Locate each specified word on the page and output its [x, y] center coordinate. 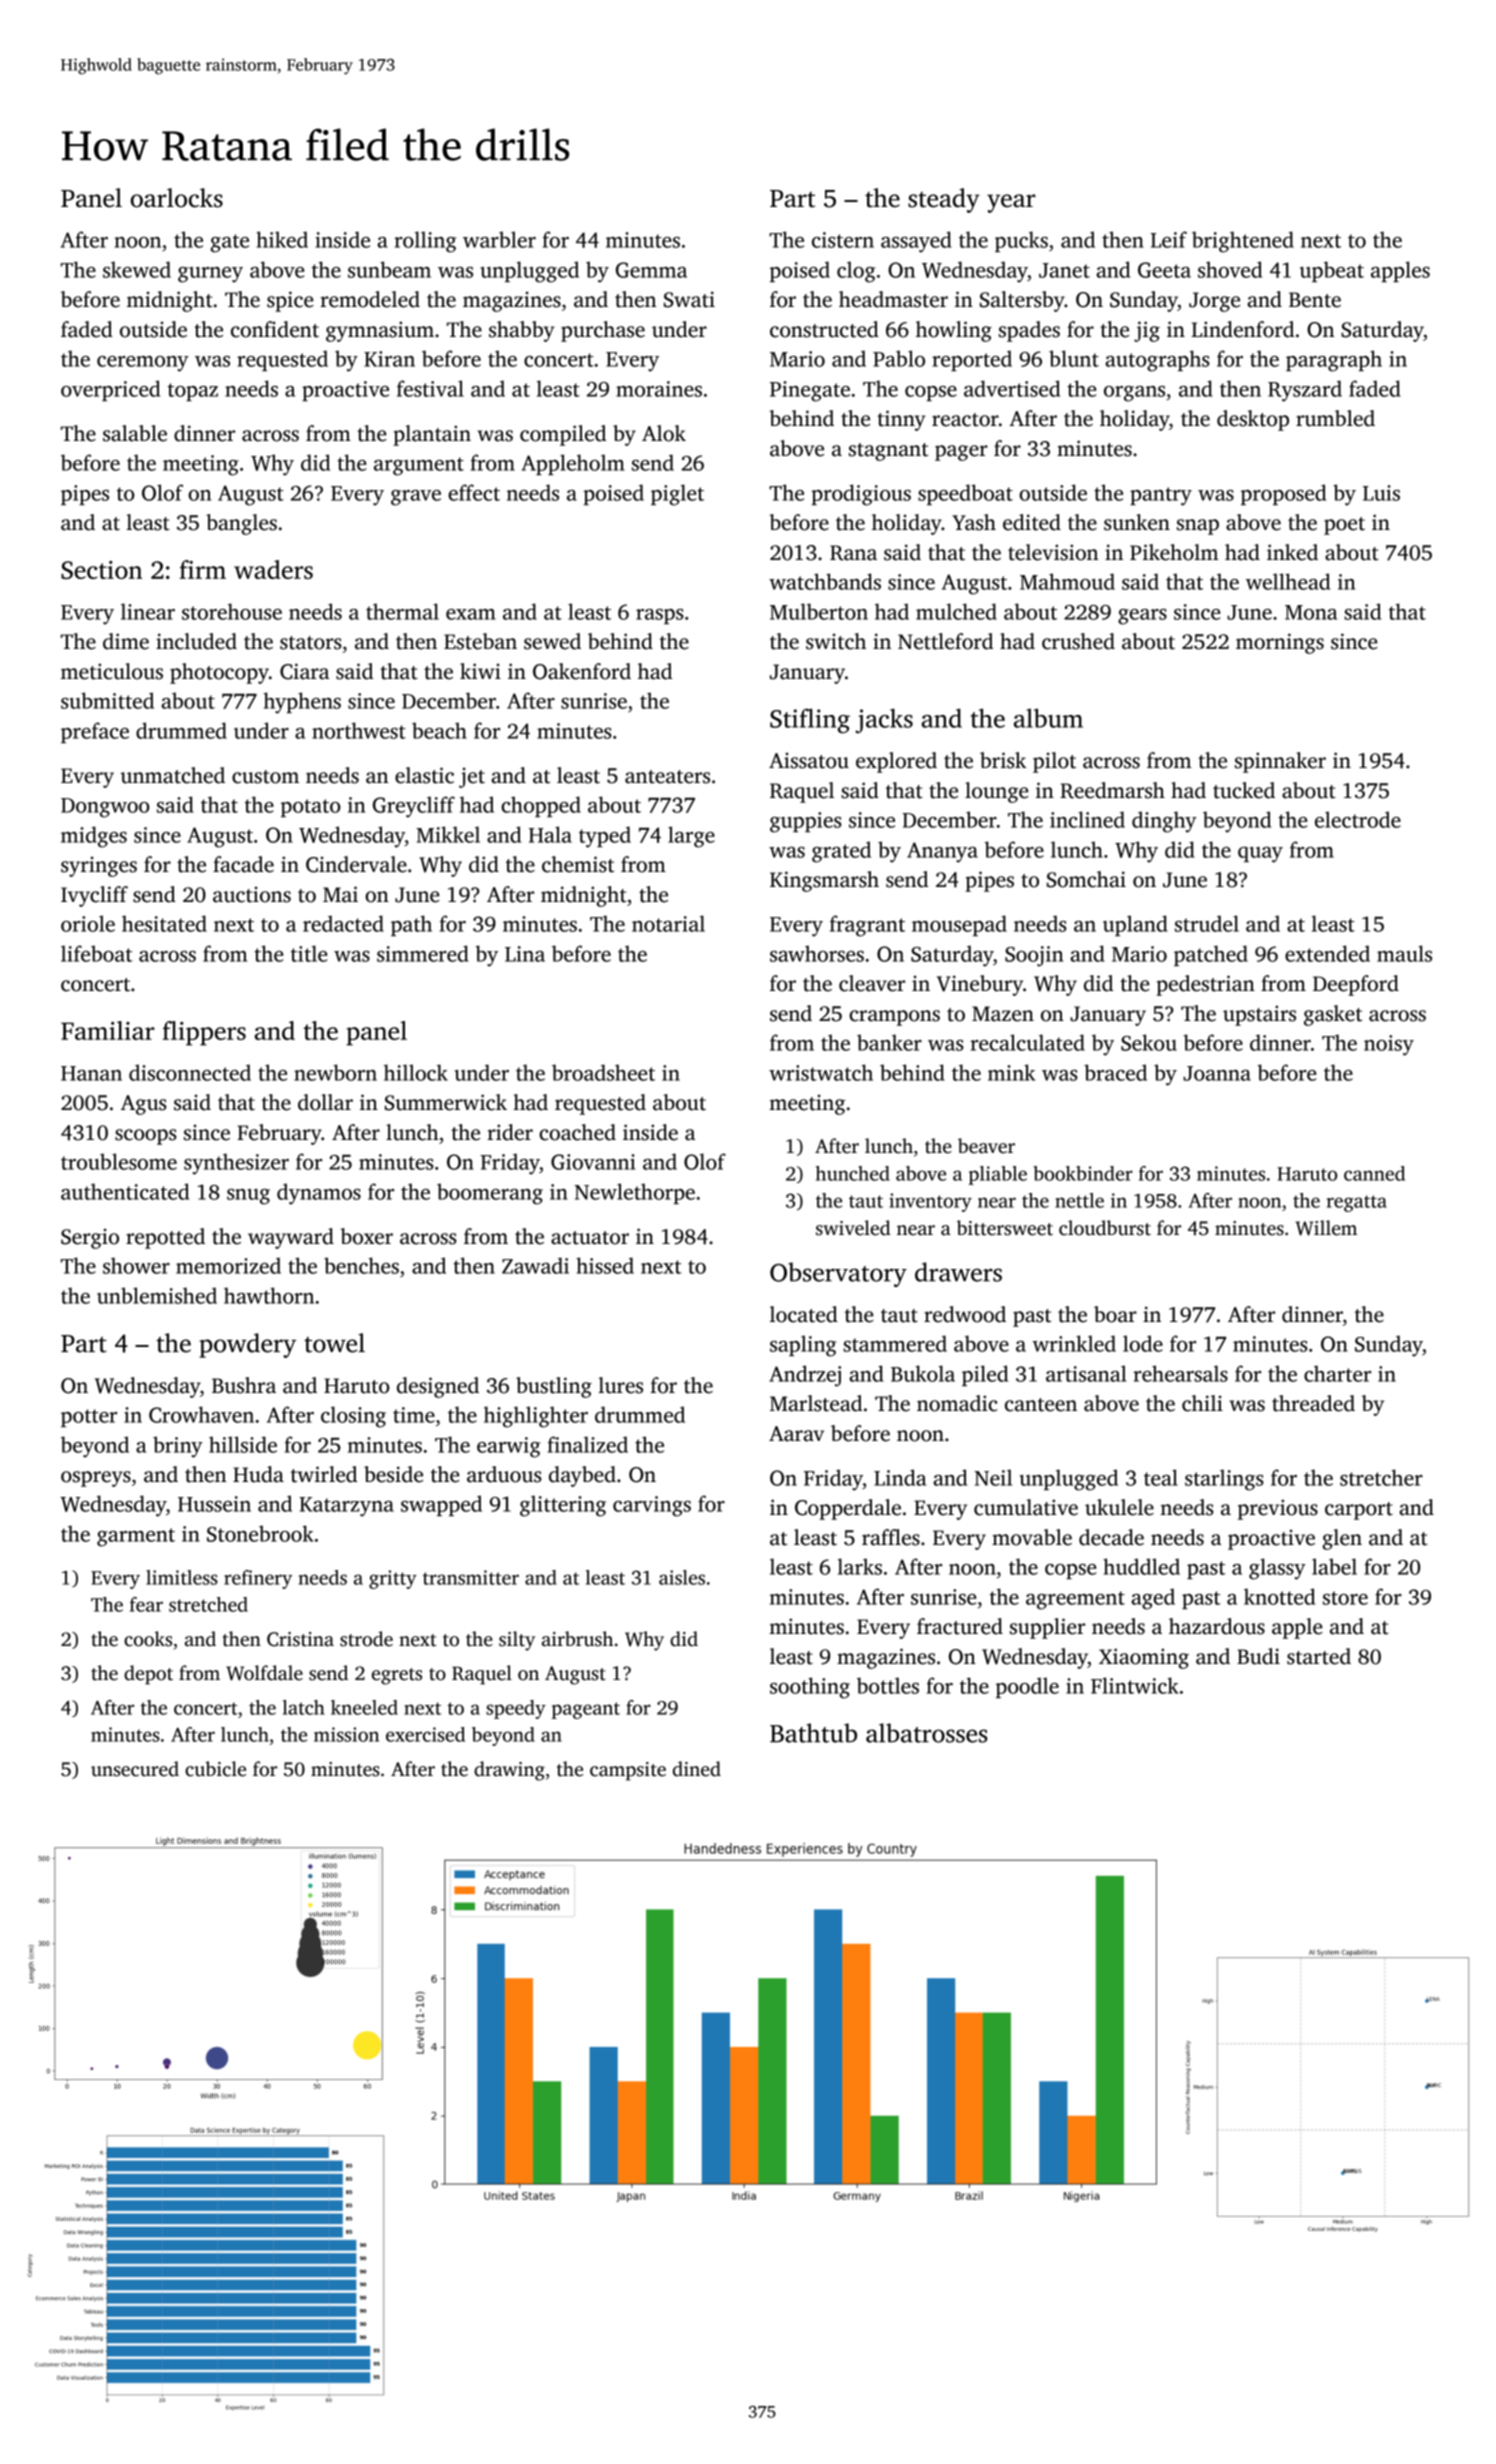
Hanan [91, 1073]
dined [697, 1769]
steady [944, 200]
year [1011, 203]
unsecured [135, 1769]
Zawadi [535, 1265]
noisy [1389, 1045]
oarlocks [177, 198]
